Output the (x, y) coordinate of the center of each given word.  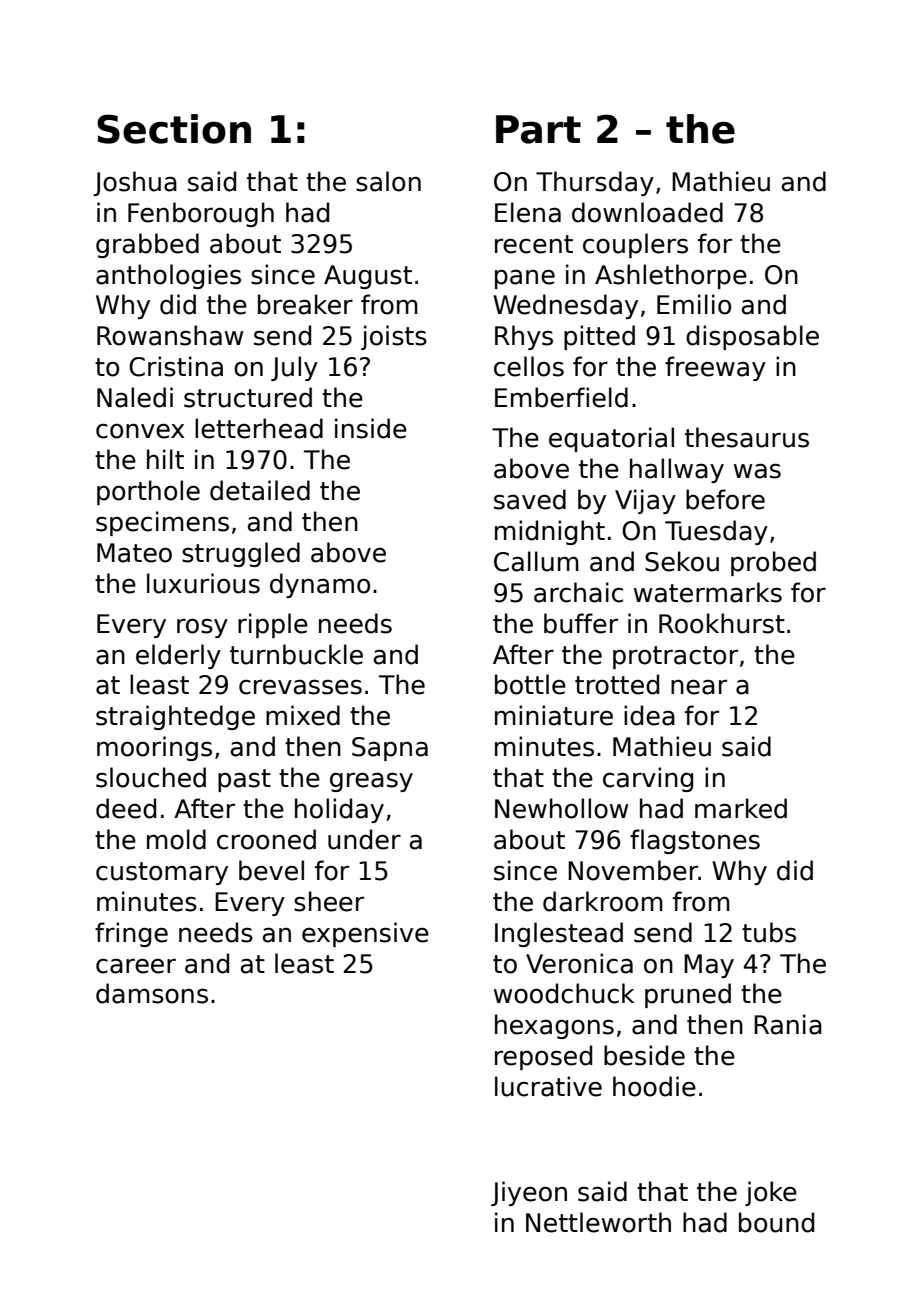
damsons (152, 993)
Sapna (390, 749)
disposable (752, 337)
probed (773, 563)
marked (741, 808)
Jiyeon (529, 1193)
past (244, 780)
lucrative (548, 1086)
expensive (365, 934)
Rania (788, 1024)
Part (538, 129)
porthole (148, 492)
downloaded (647, 212)
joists (394, 337)
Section (174, 129)
